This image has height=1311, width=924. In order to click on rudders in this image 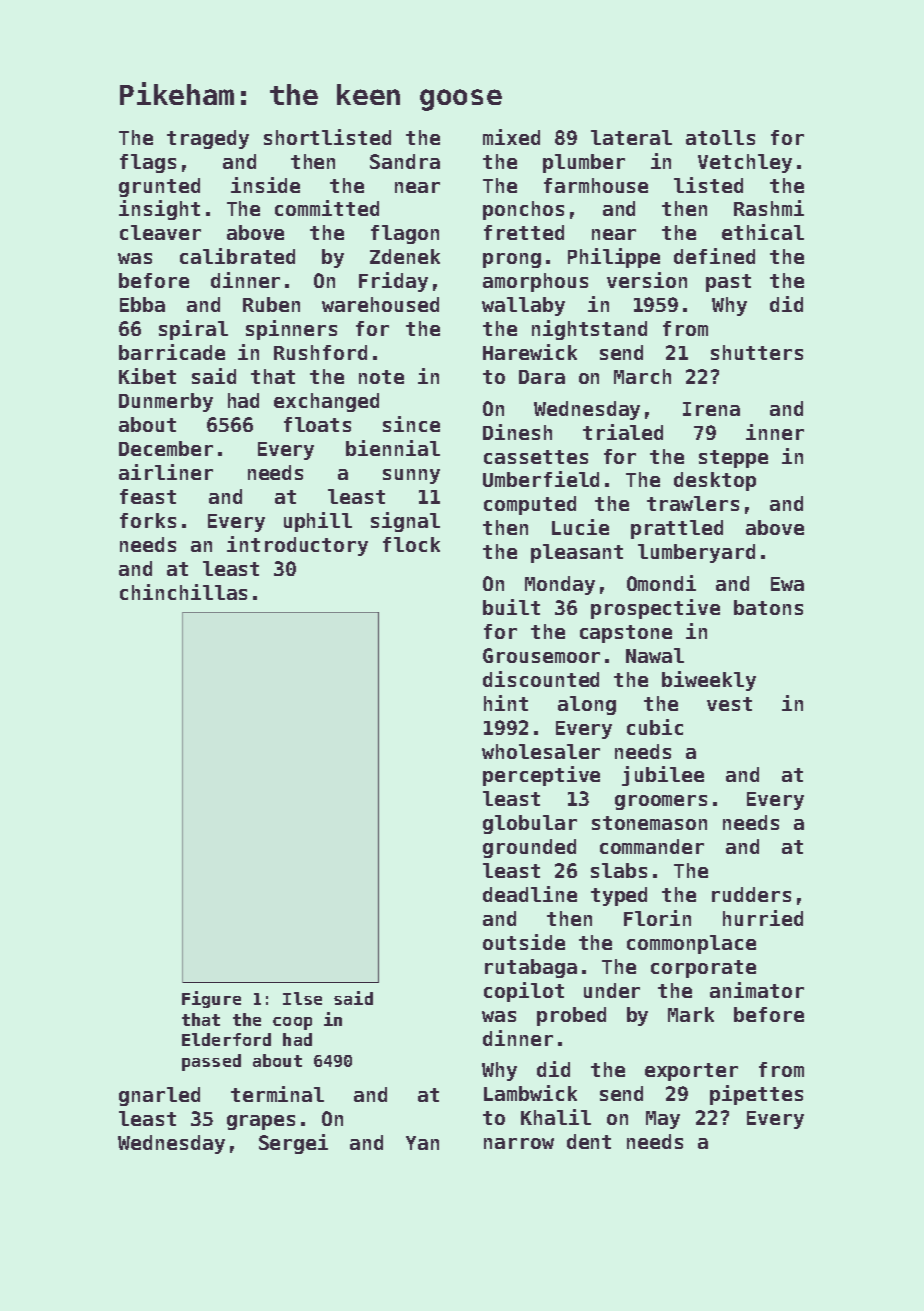, I will do `click(751, 894)`.
